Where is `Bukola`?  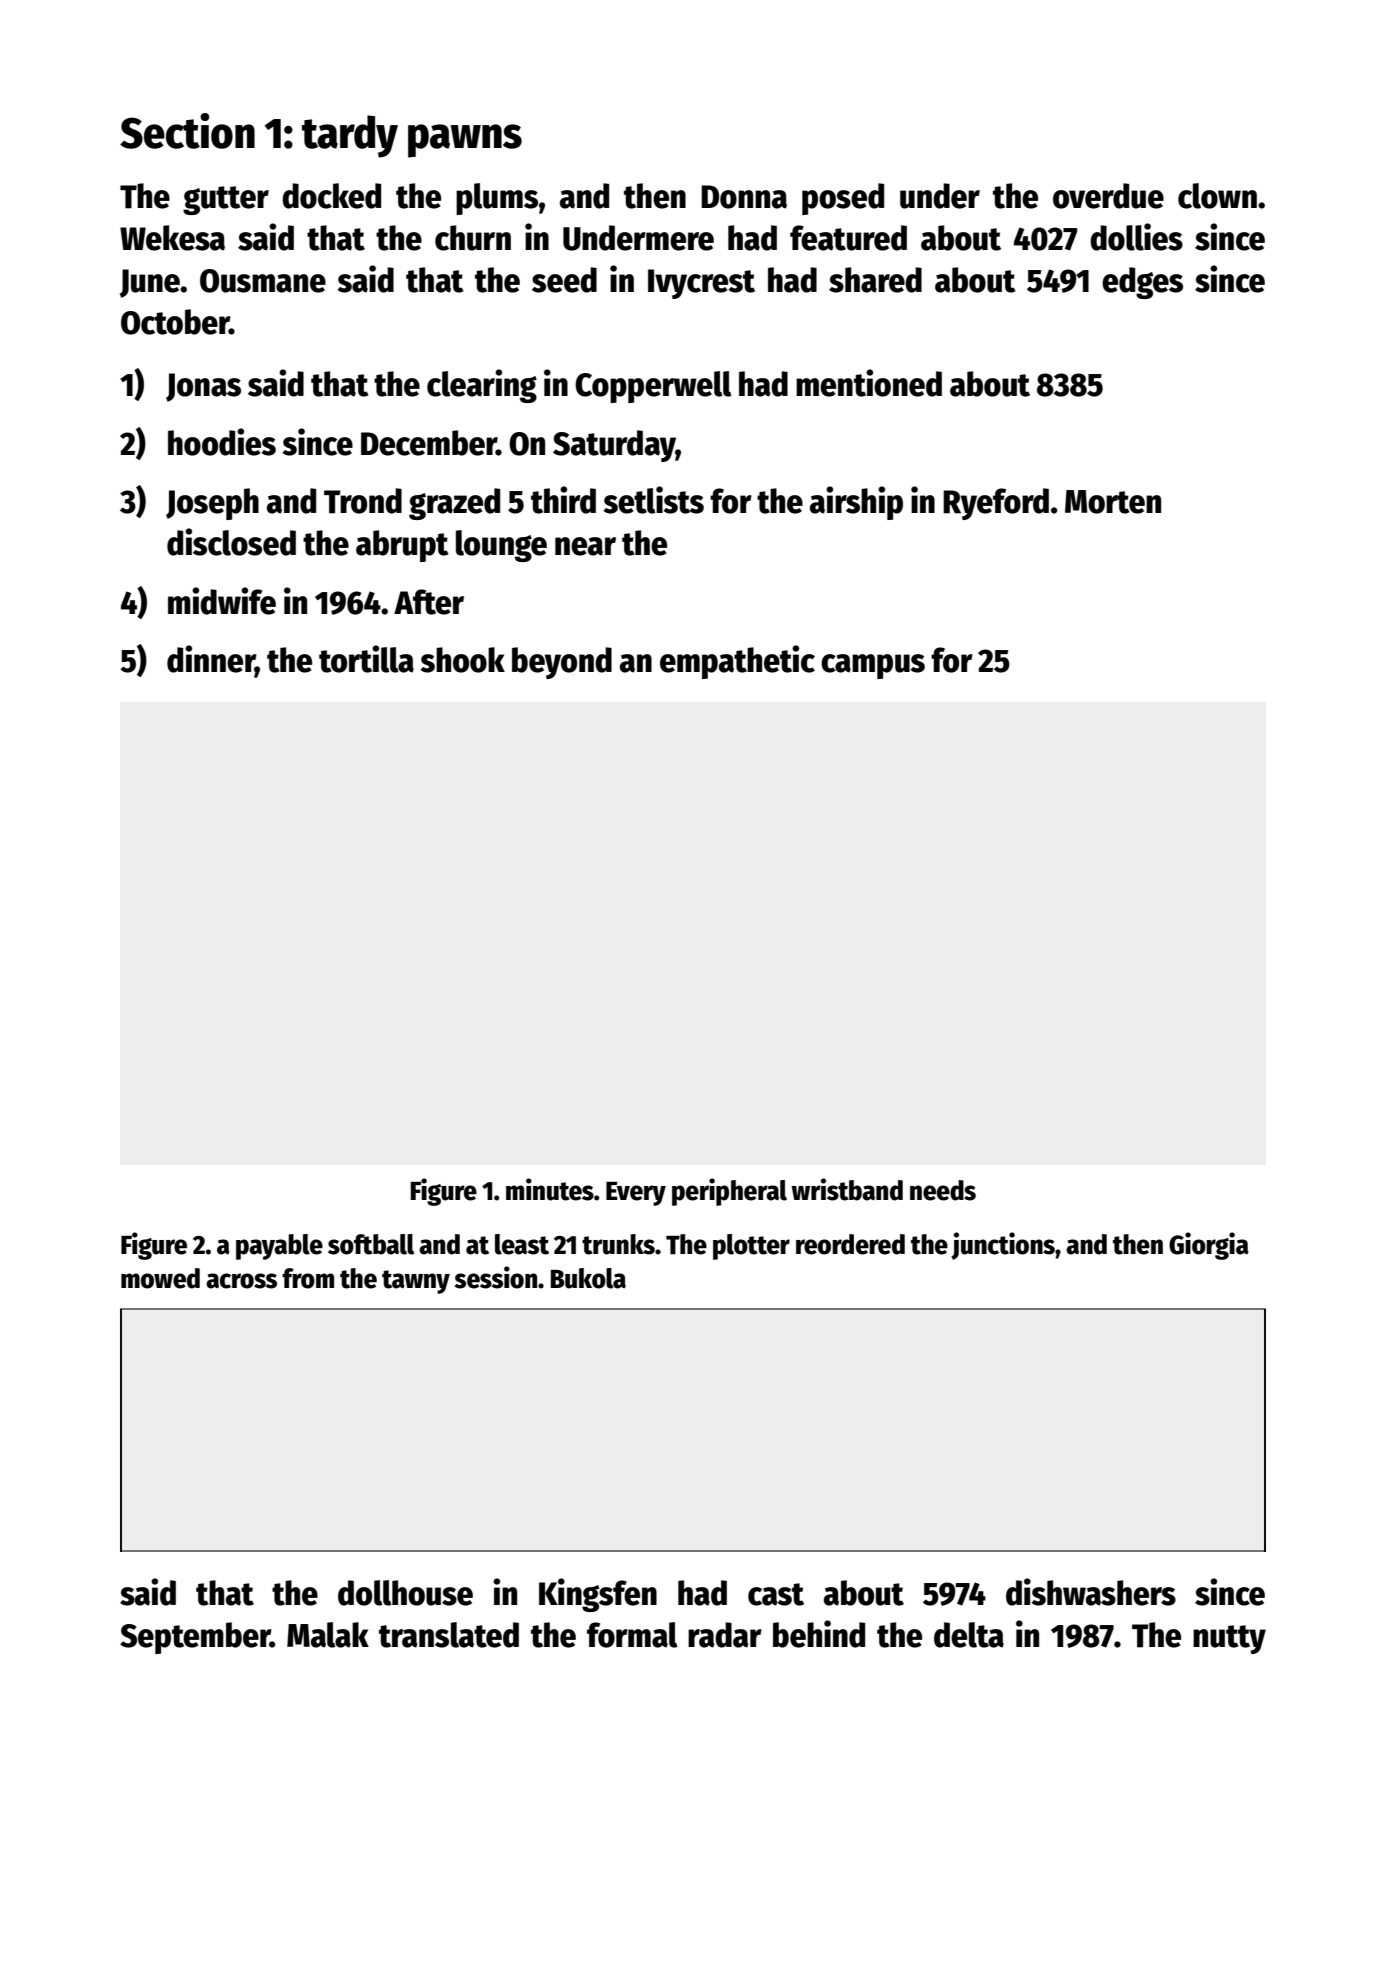
Bukola is located at coordinates (588, 1278).
